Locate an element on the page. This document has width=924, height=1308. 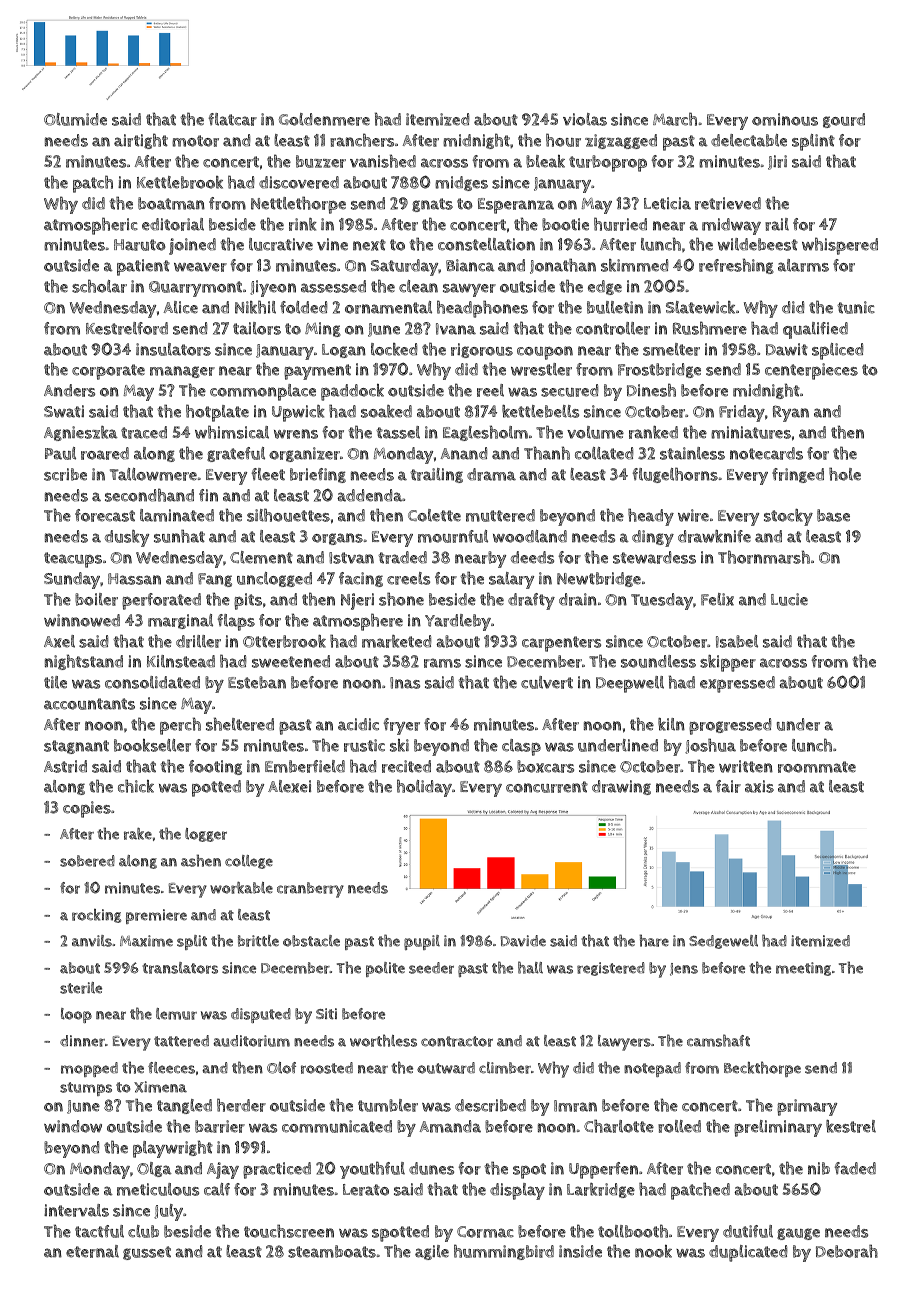
lawyers is located at coordinates (624, 1043).
